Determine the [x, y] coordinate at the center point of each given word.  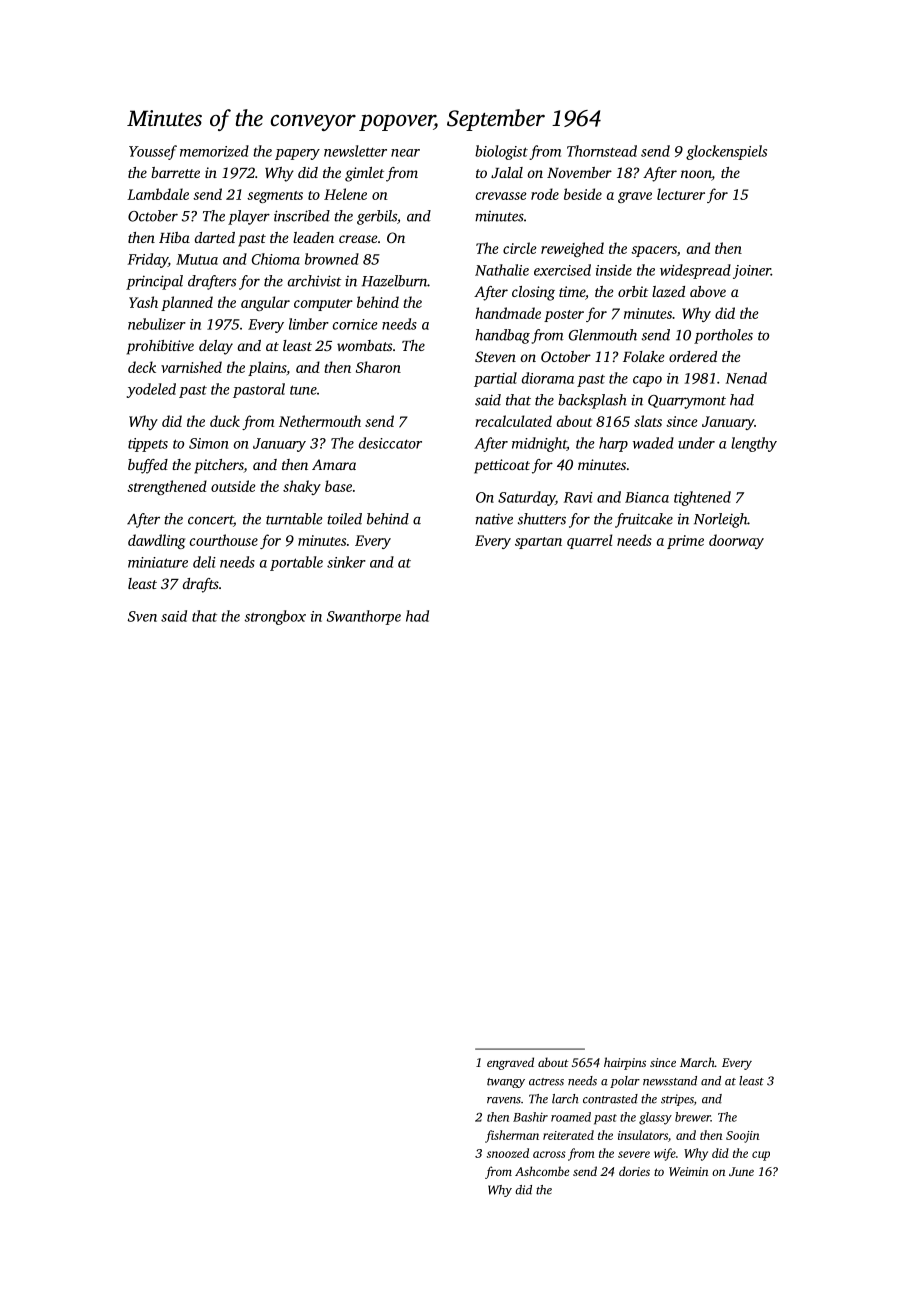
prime [685, 542]
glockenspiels [726, 152]
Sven [142, 616]
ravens [504, 1100]
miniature [158, 562]
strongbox [275, 617]
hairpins [625, 1063]
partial [495, 379]
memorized [214, 151]
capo [647, 381]
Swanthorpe [364, 617]
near [405, 153]
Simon [208, 443]
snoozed [508, 1153]
